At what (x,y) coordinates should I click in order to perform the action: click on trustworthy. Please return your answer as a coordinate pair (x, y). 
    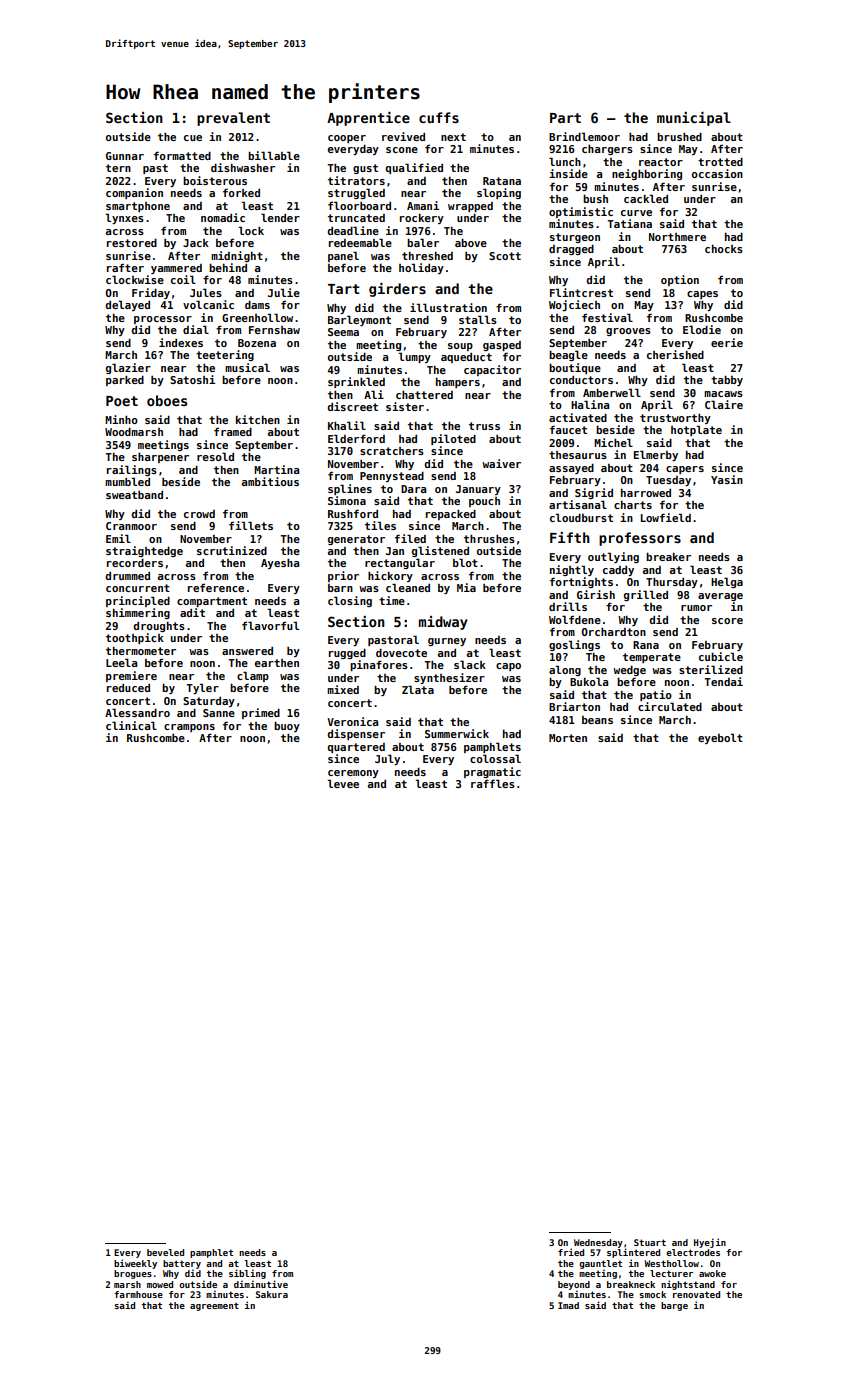
    Looking at the image, I should click on (675, 419).
